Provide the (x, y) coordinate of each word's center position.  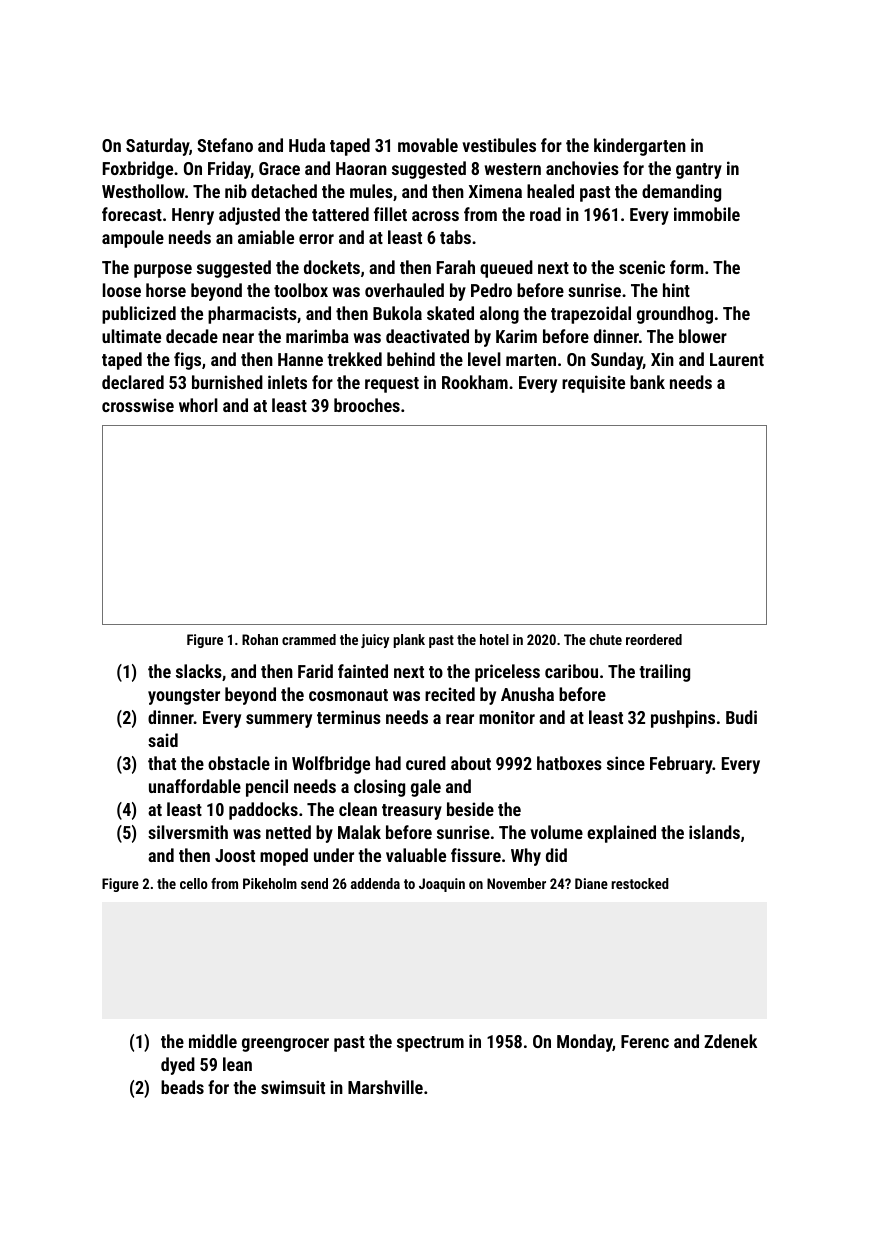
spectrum (430, 1044)
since (626, 763)
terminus (349, 717)
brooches (367, 405)
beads (182, 1087)
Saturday (157, 147)
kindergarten (640, 147)
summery (279, 721)
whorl (198, 405)
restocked (640, 883)
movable (428, 145)
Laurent (737, 359)
